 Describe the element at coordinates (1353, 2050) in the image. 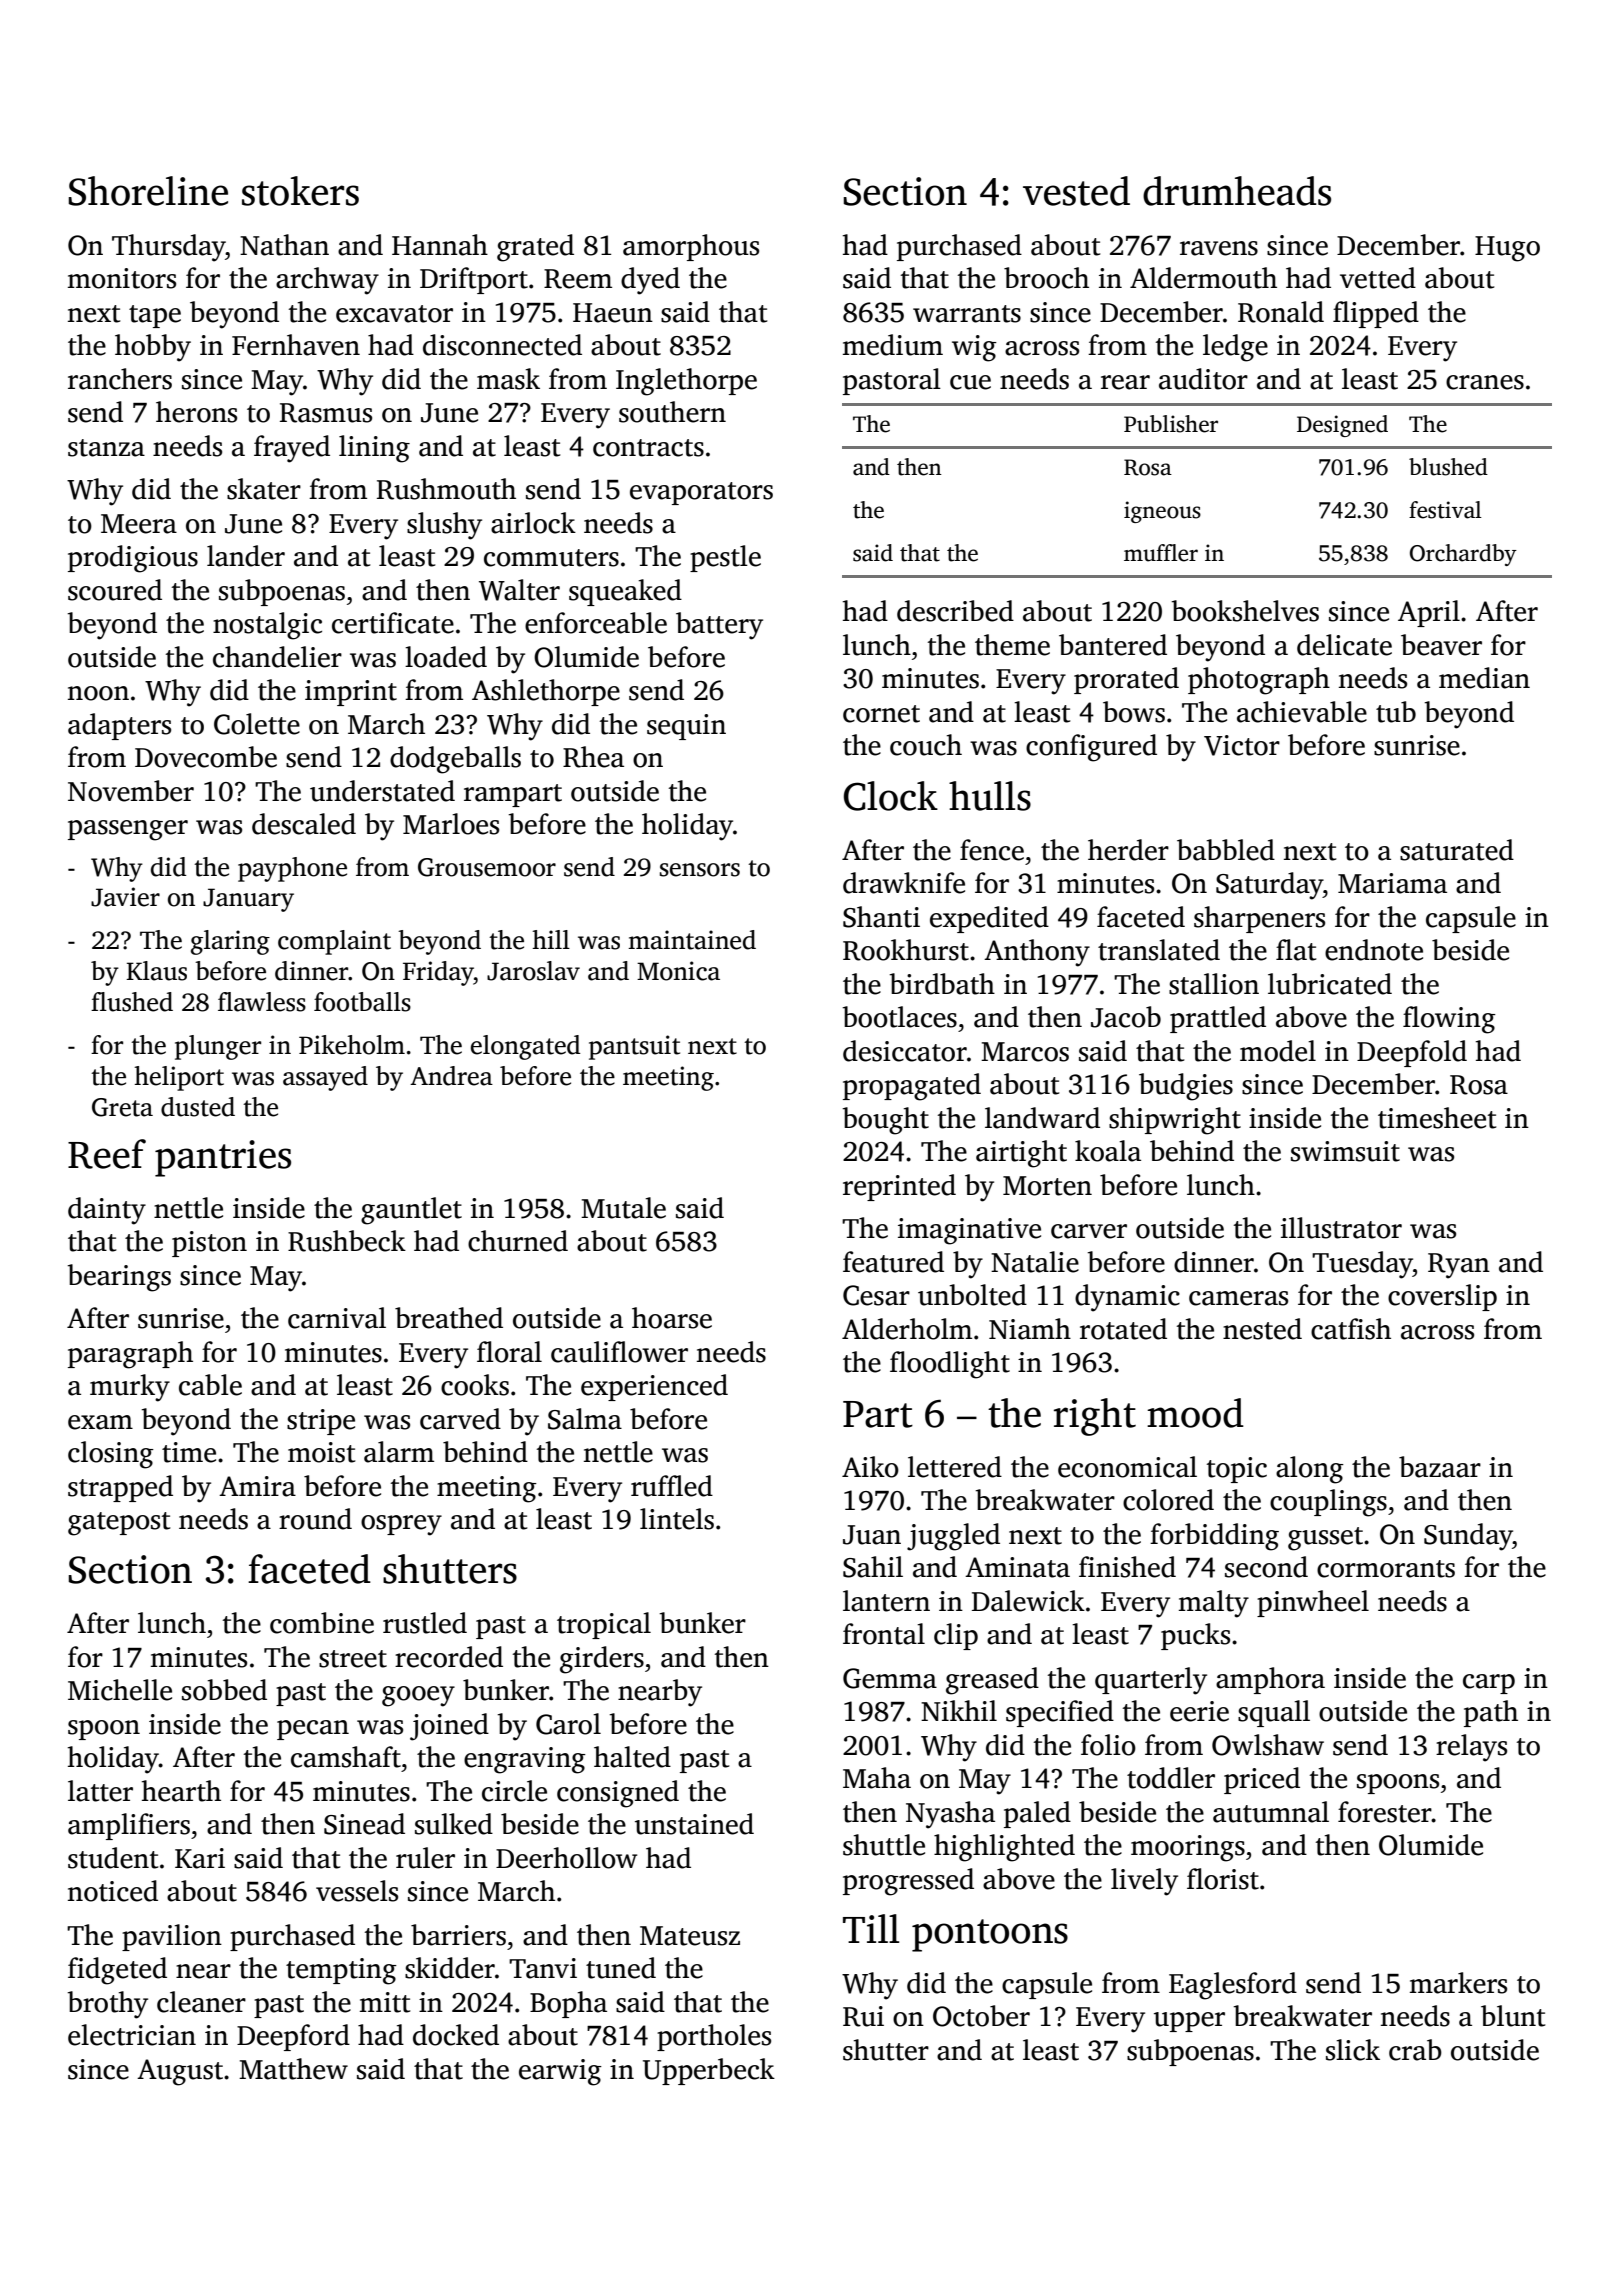

I see `slick` at that location.
